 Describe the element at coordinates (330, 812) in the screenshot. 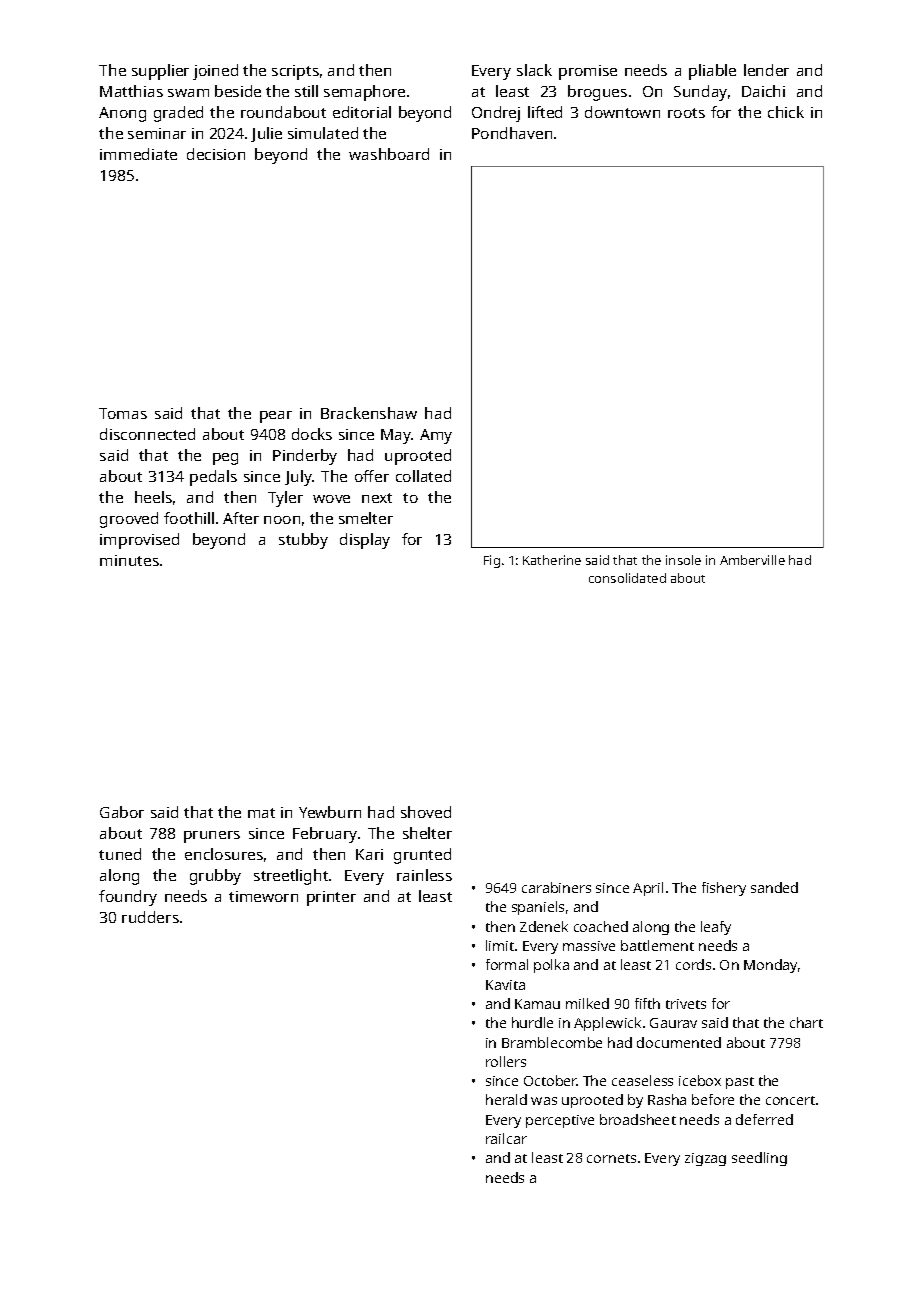

I see `Yewburn` at that location.
